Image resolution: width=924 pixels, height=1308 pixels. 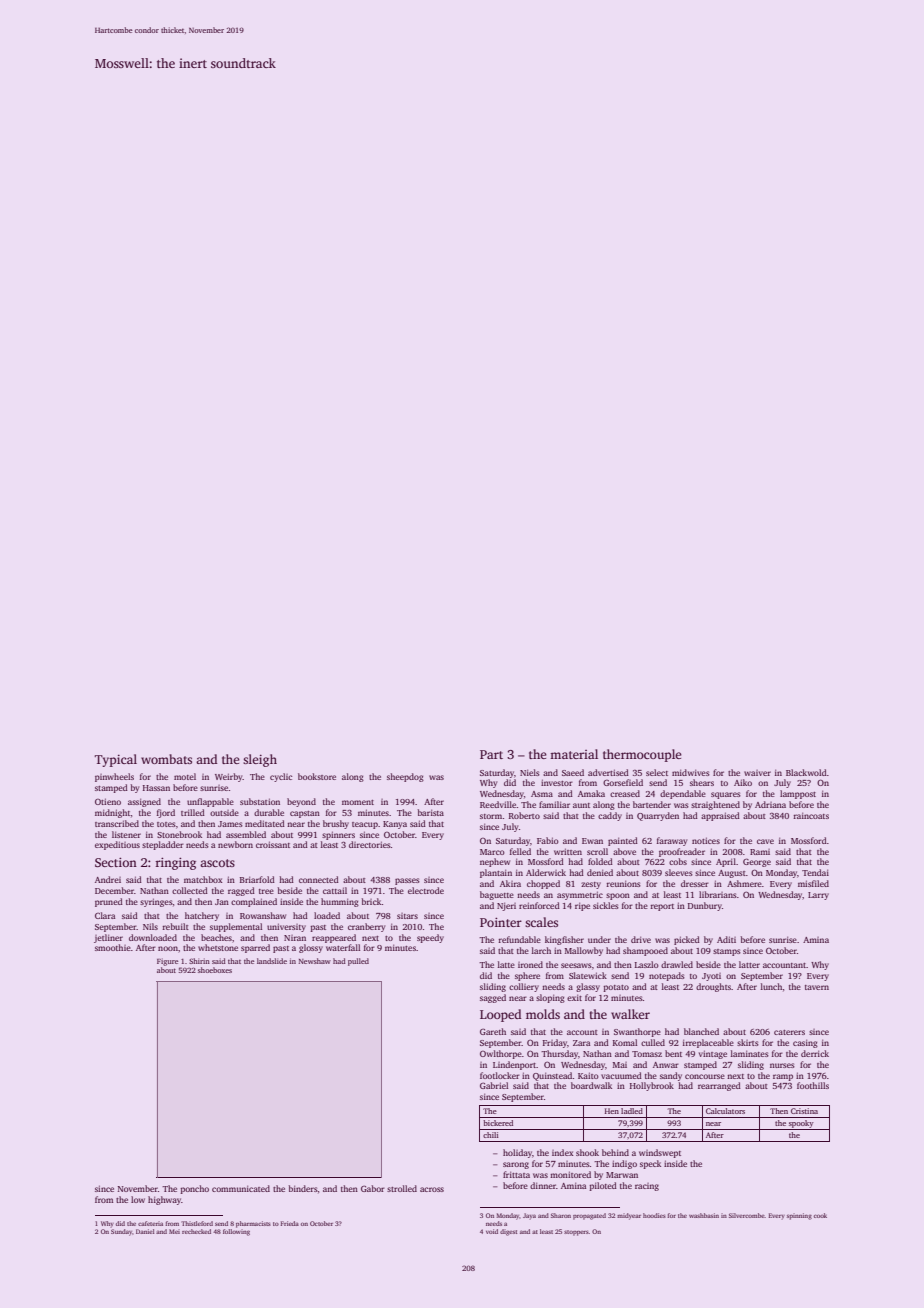 I want to click on sleigh, so click(x=260, y=760).
